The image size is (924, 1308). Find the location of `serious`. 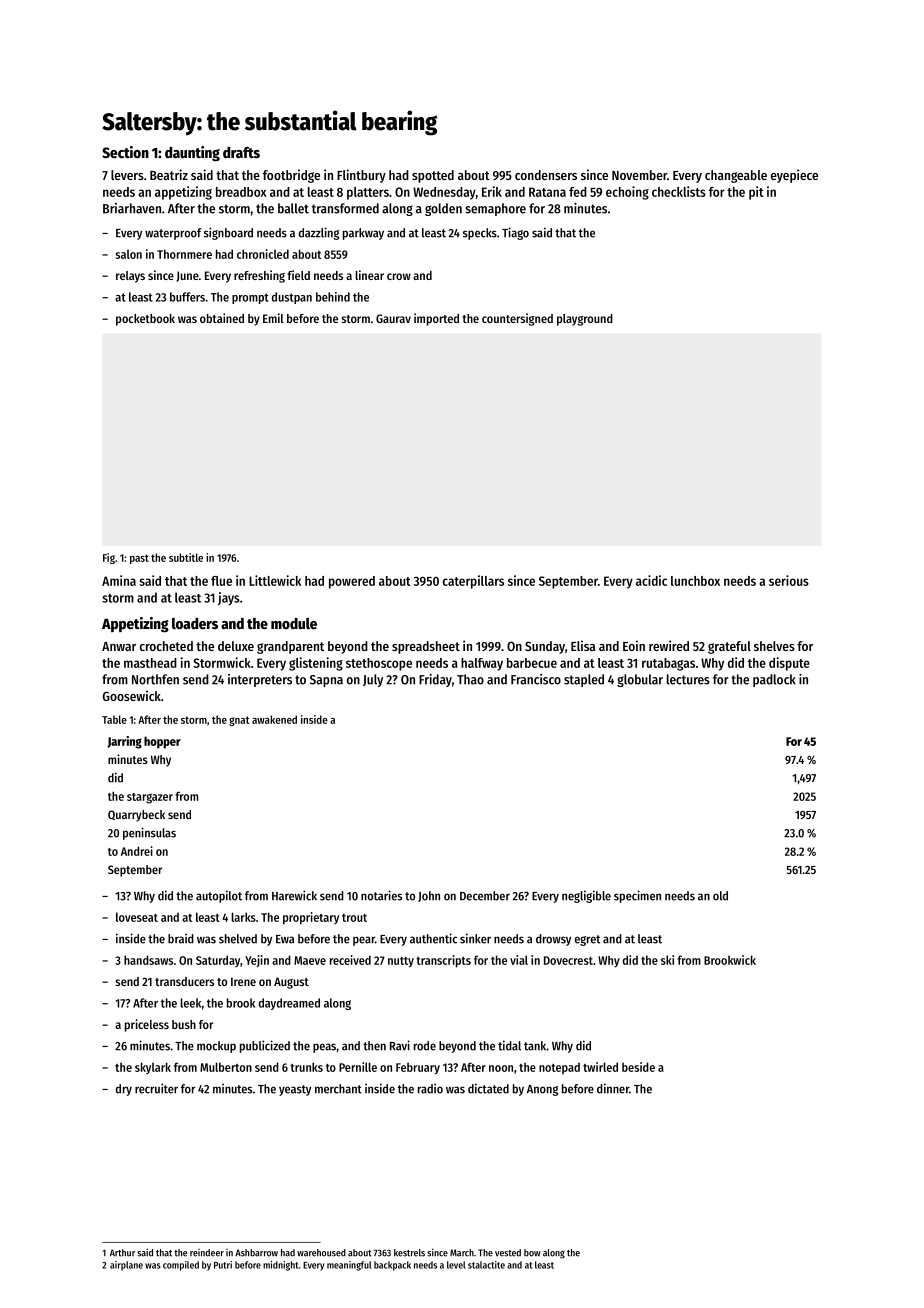

serious is located at coordinates (789, 580).
